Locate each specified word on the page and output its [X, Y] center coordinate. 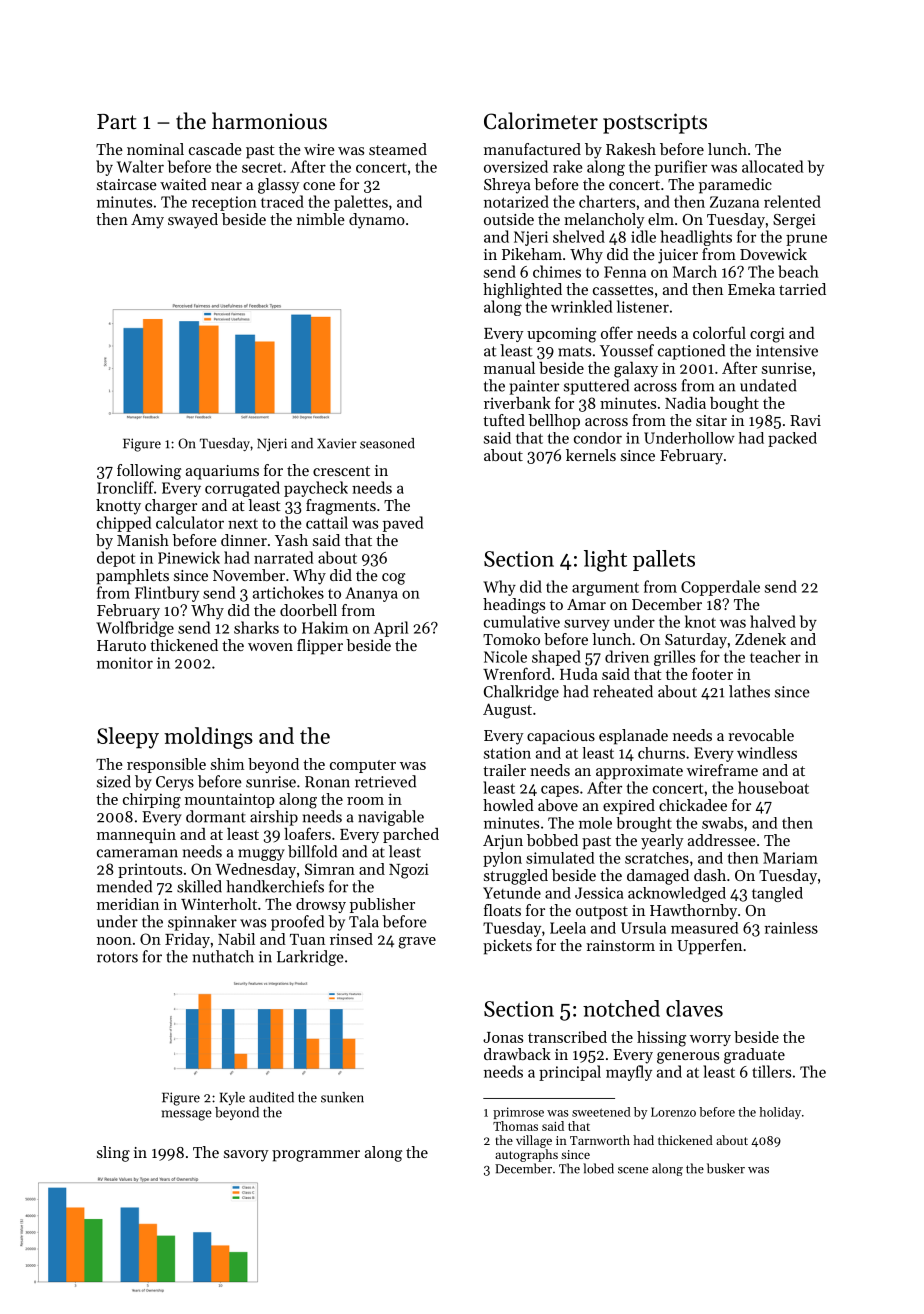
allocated [772, 166]
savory [246, 1156]
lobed [598, 1168]
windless [767, 753]
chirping [152, 801]
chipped [124, 524]
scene [633, 1170]
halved [773, 621]
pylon [502, 859]
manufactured [532, 149]
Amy [147, 221]
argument [605, 589]
